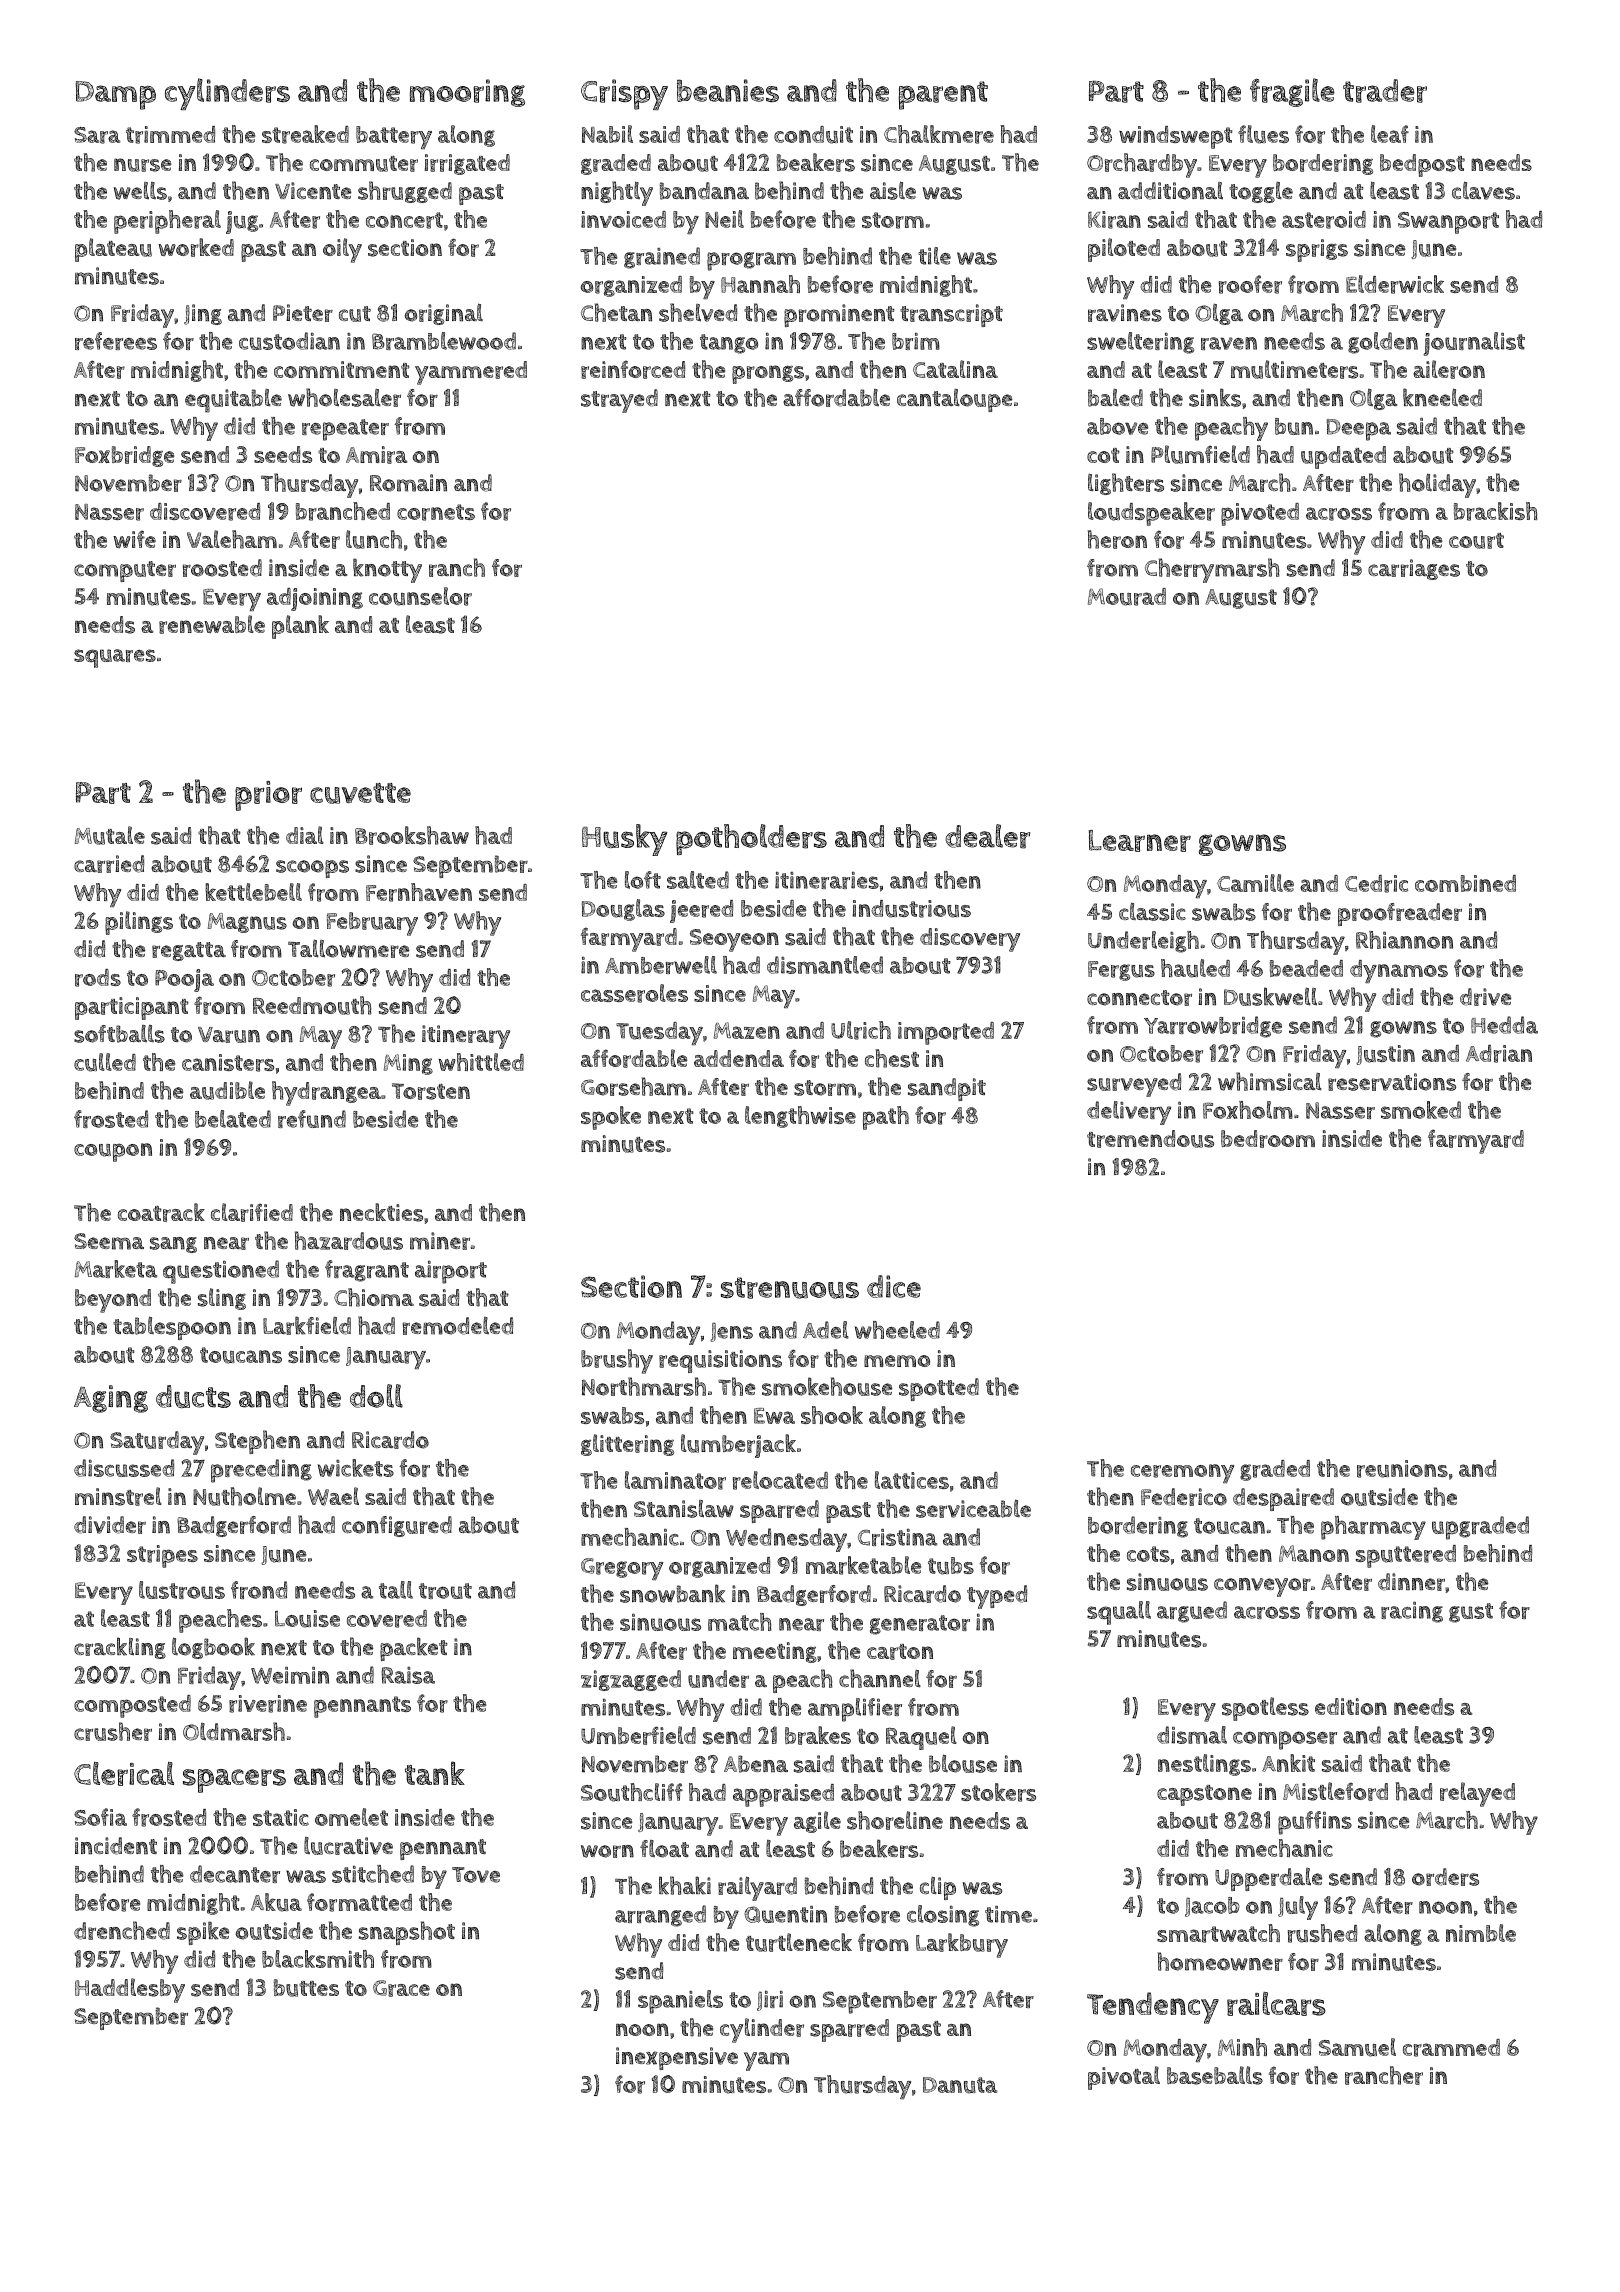 Image resolution: width=1620 pixels, height=2292 pixels. I want to click on cornets, so click(436, 512).
